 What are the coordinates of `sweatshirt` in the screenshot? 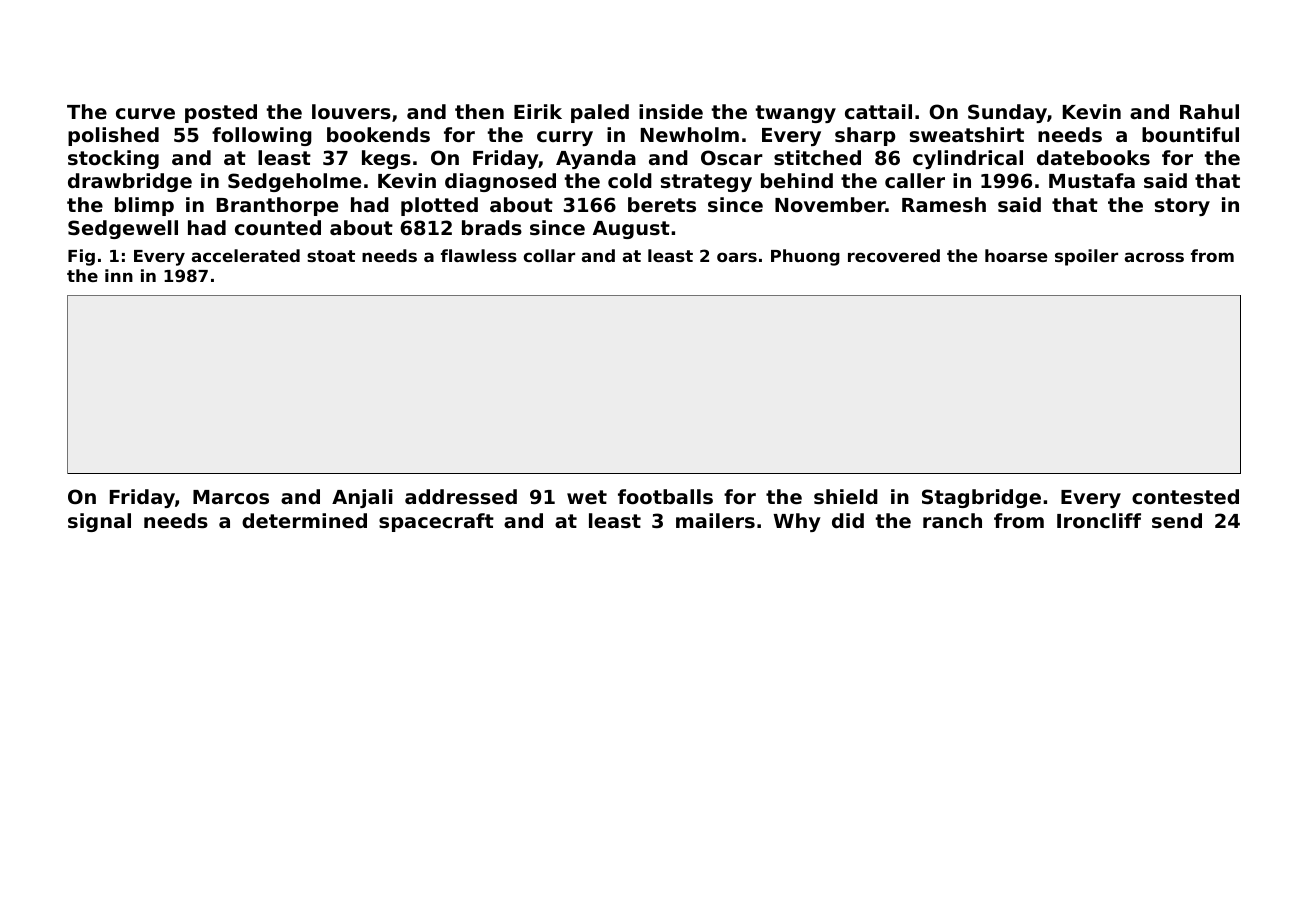 It's located at (967, 135).
